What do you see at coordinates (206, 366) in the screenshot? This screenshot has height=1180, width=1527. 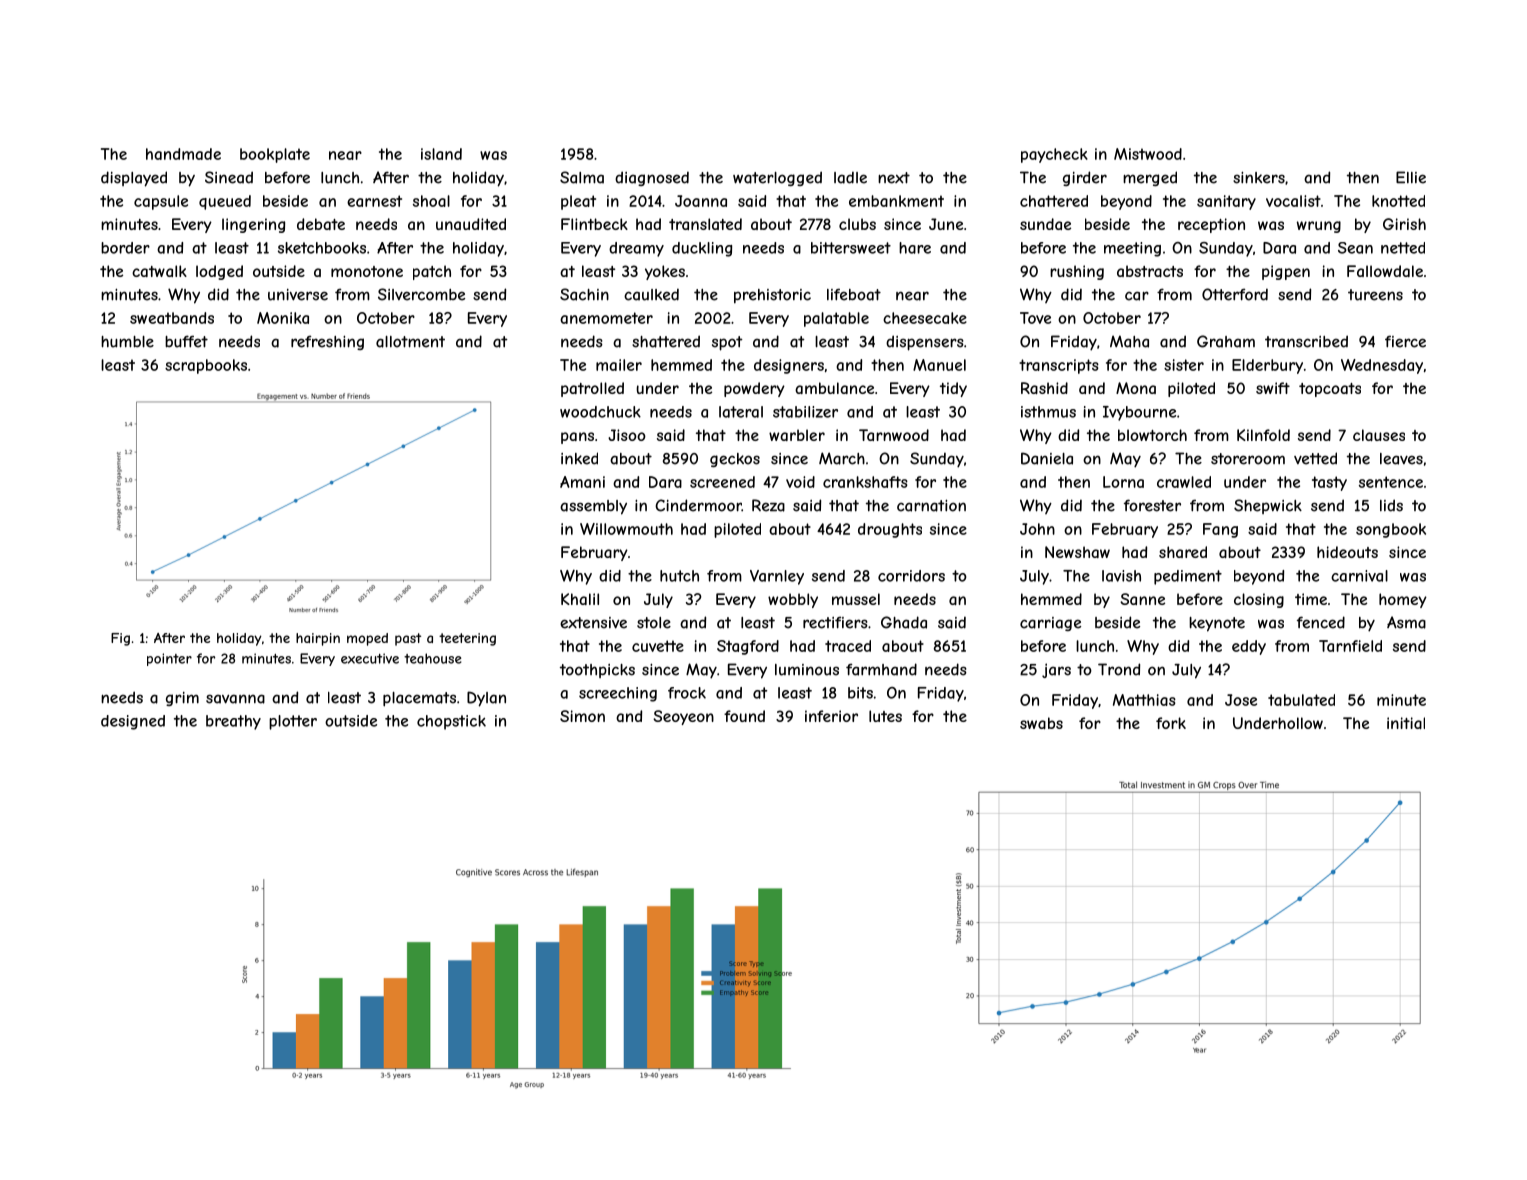 I see `scrapbooks` at bounding box center [206, 366].
